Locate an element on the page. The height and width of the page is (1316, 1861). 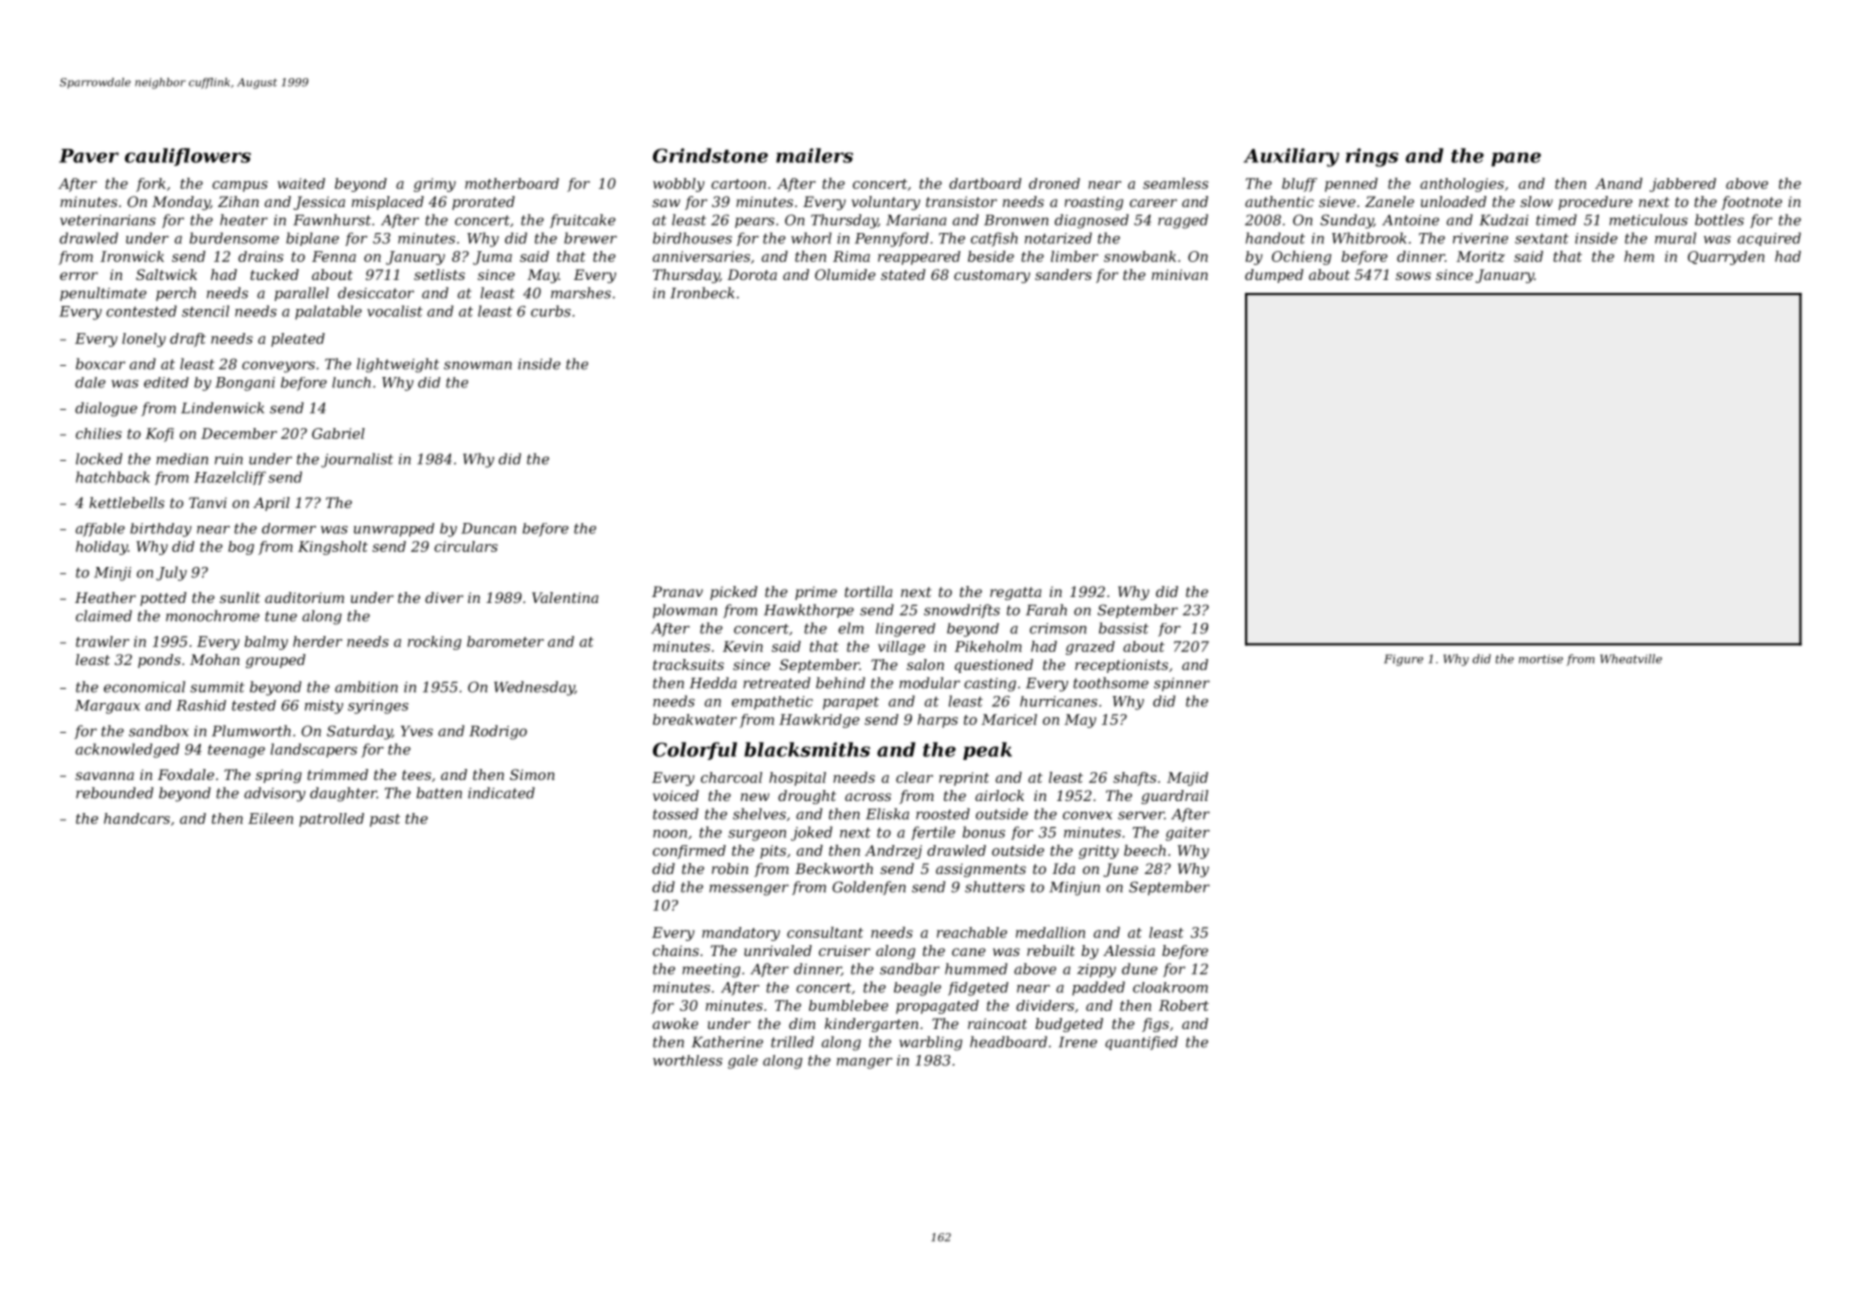
manger is located at coordinates (864, 1063).
